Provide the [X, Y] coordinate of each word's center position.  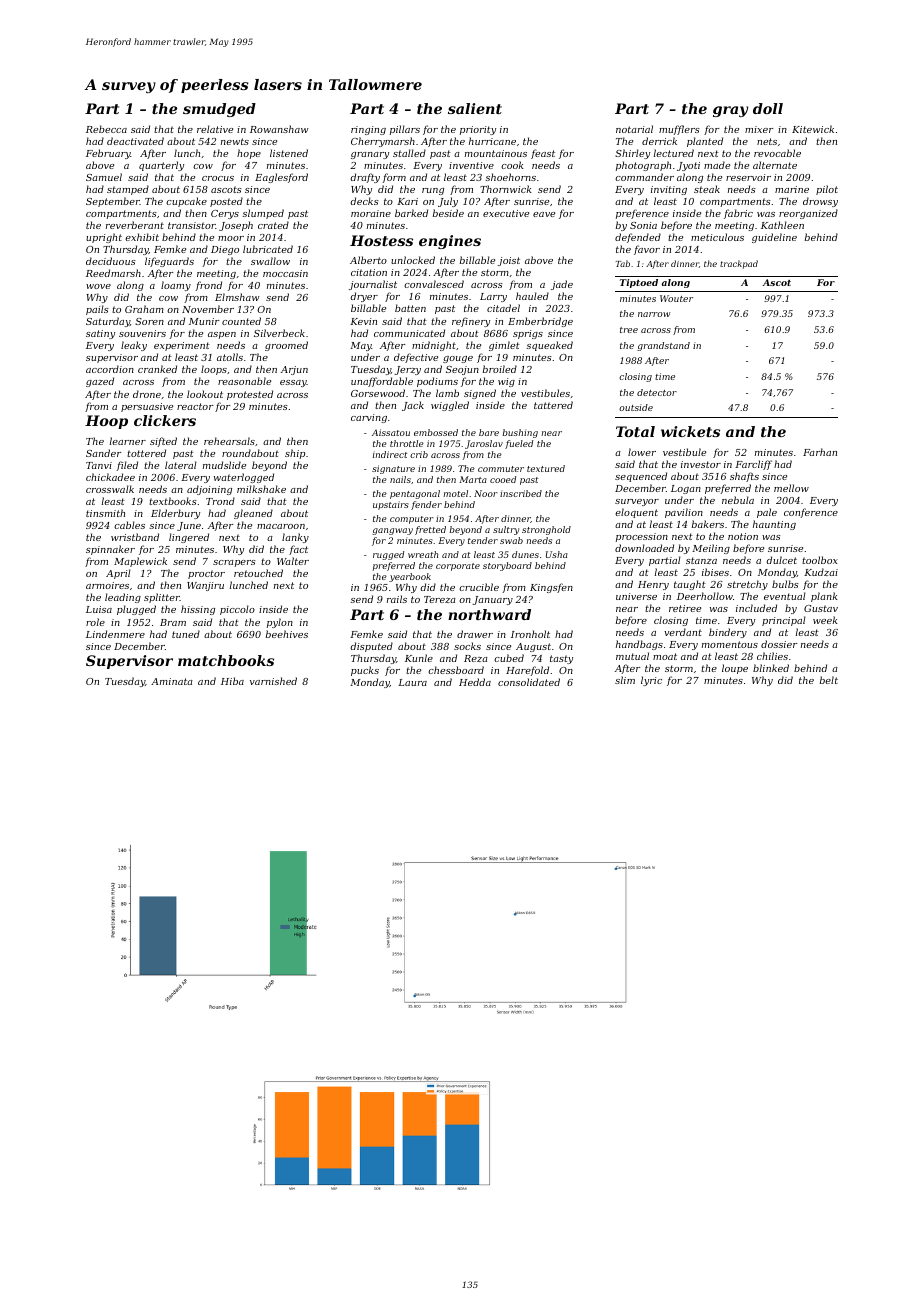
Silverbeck [279, 333]
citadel [503, 308]
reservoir [748, 177]
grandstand [663, 346]
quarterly [161, 166]
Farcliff [753, 465]
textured [546, 468]
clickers [165, 420]
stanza [701, 560]
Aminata [172, 681]
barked [411, 213]
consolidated [529, 682]
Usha [557, 554]
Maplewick [140, 562]
